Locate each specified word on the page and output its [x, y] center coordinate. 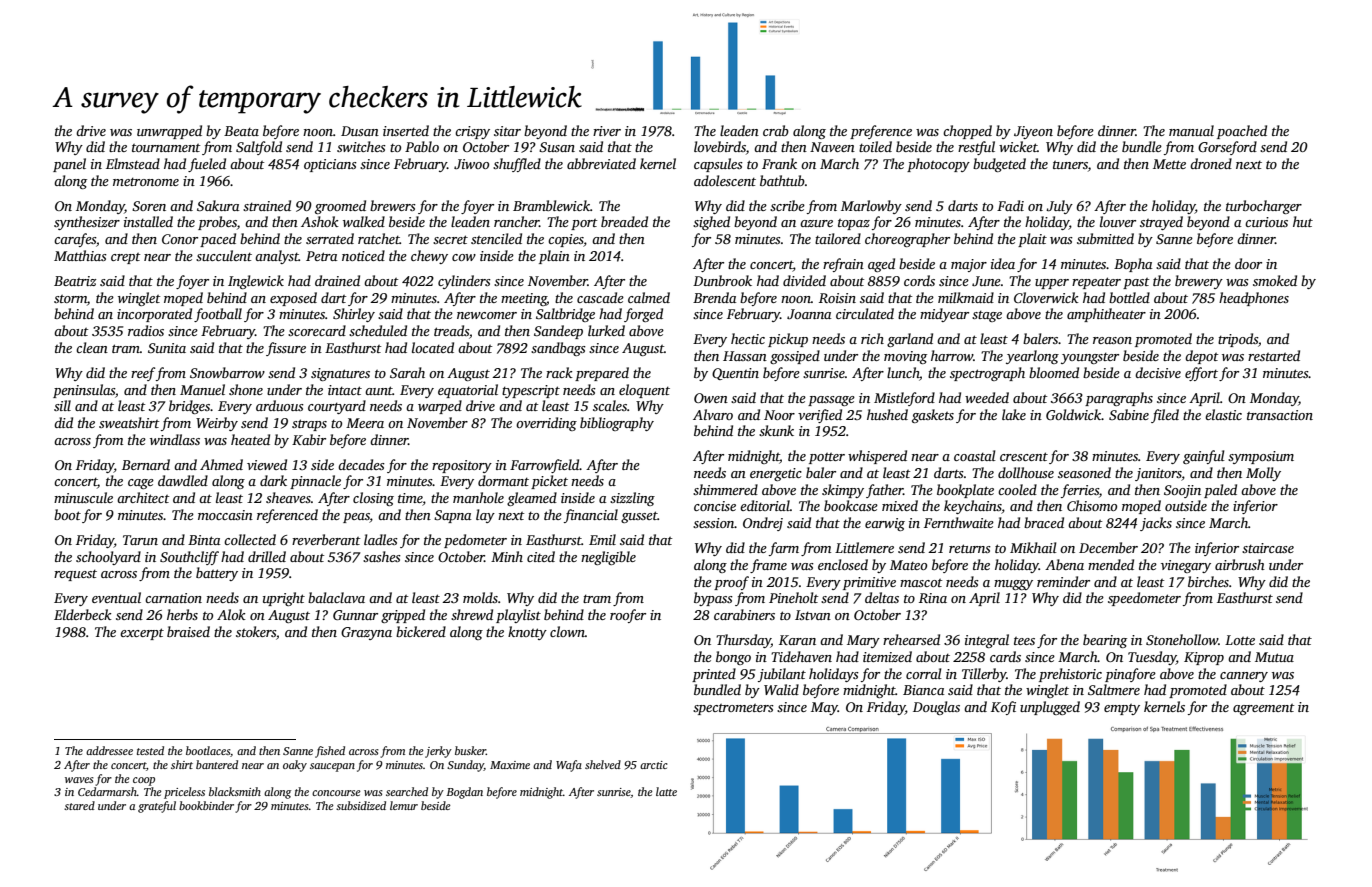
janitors [1158, 474]
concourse [336, 793]
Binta [204, 540]
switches [361, 146]
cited [541, 556]
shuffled [517, 165]
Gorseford [1227, 148]
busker [470, 750]
